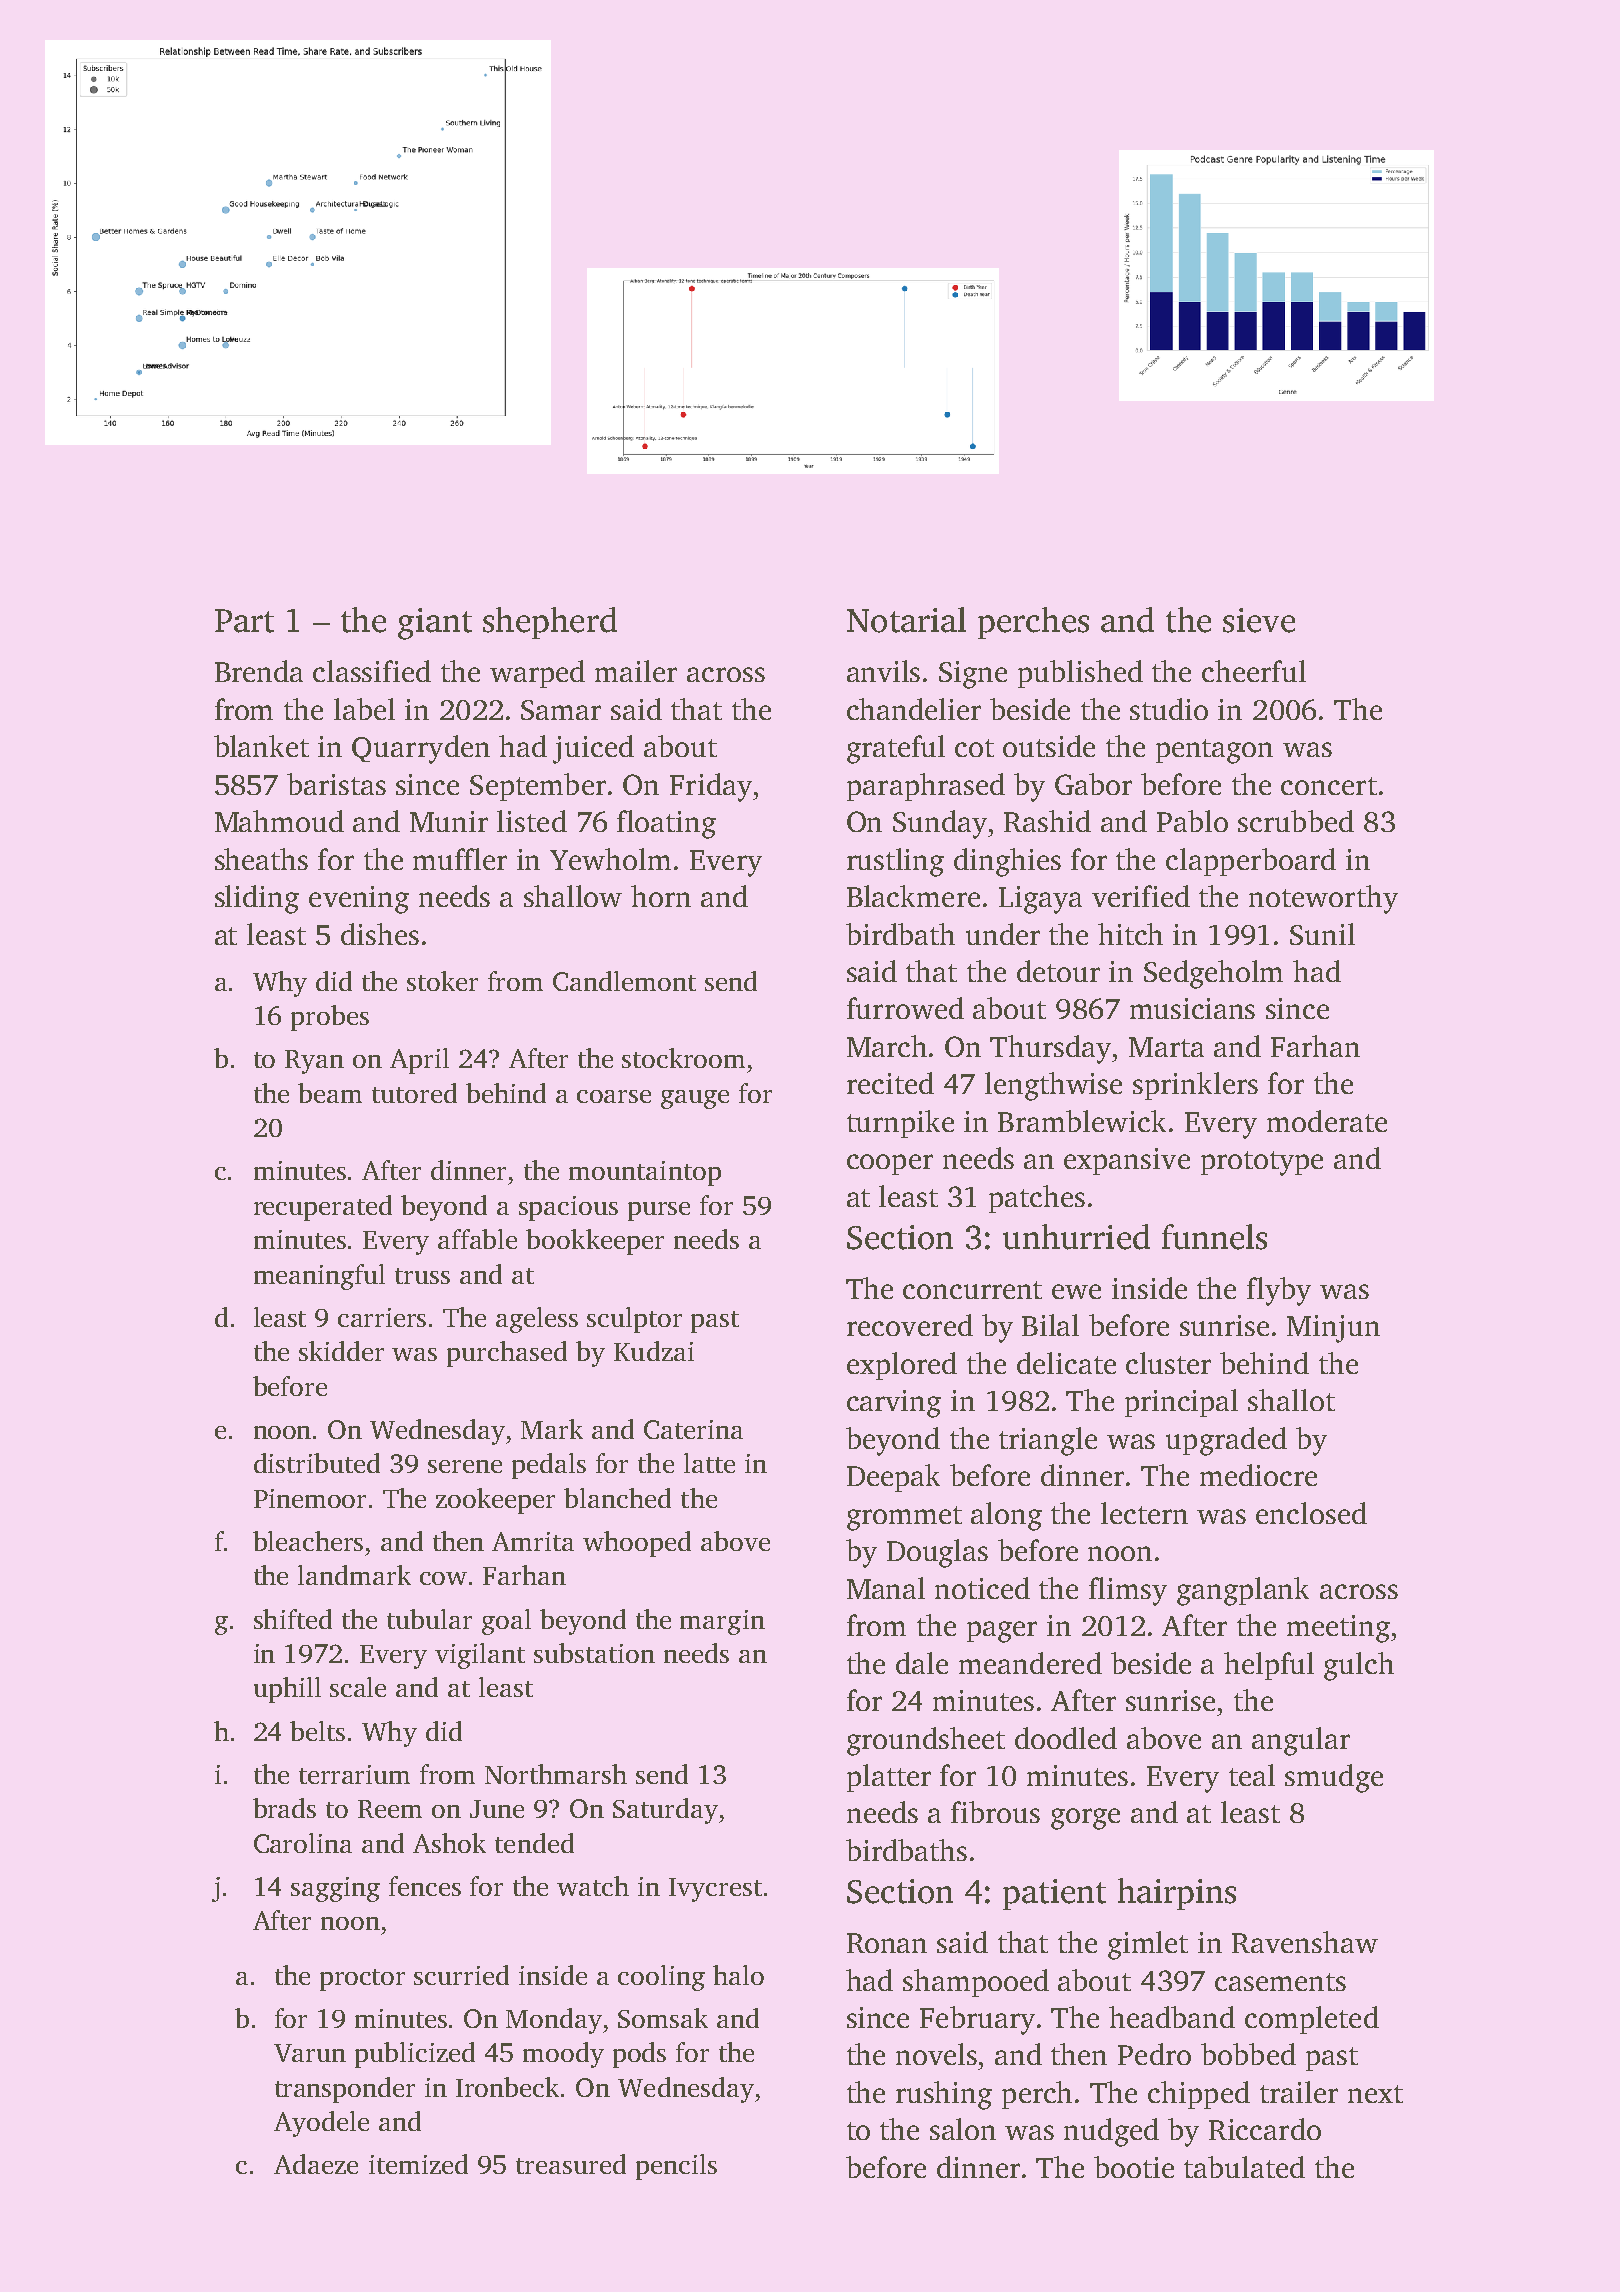  I want to click on Varun, so click(310, 2053).
